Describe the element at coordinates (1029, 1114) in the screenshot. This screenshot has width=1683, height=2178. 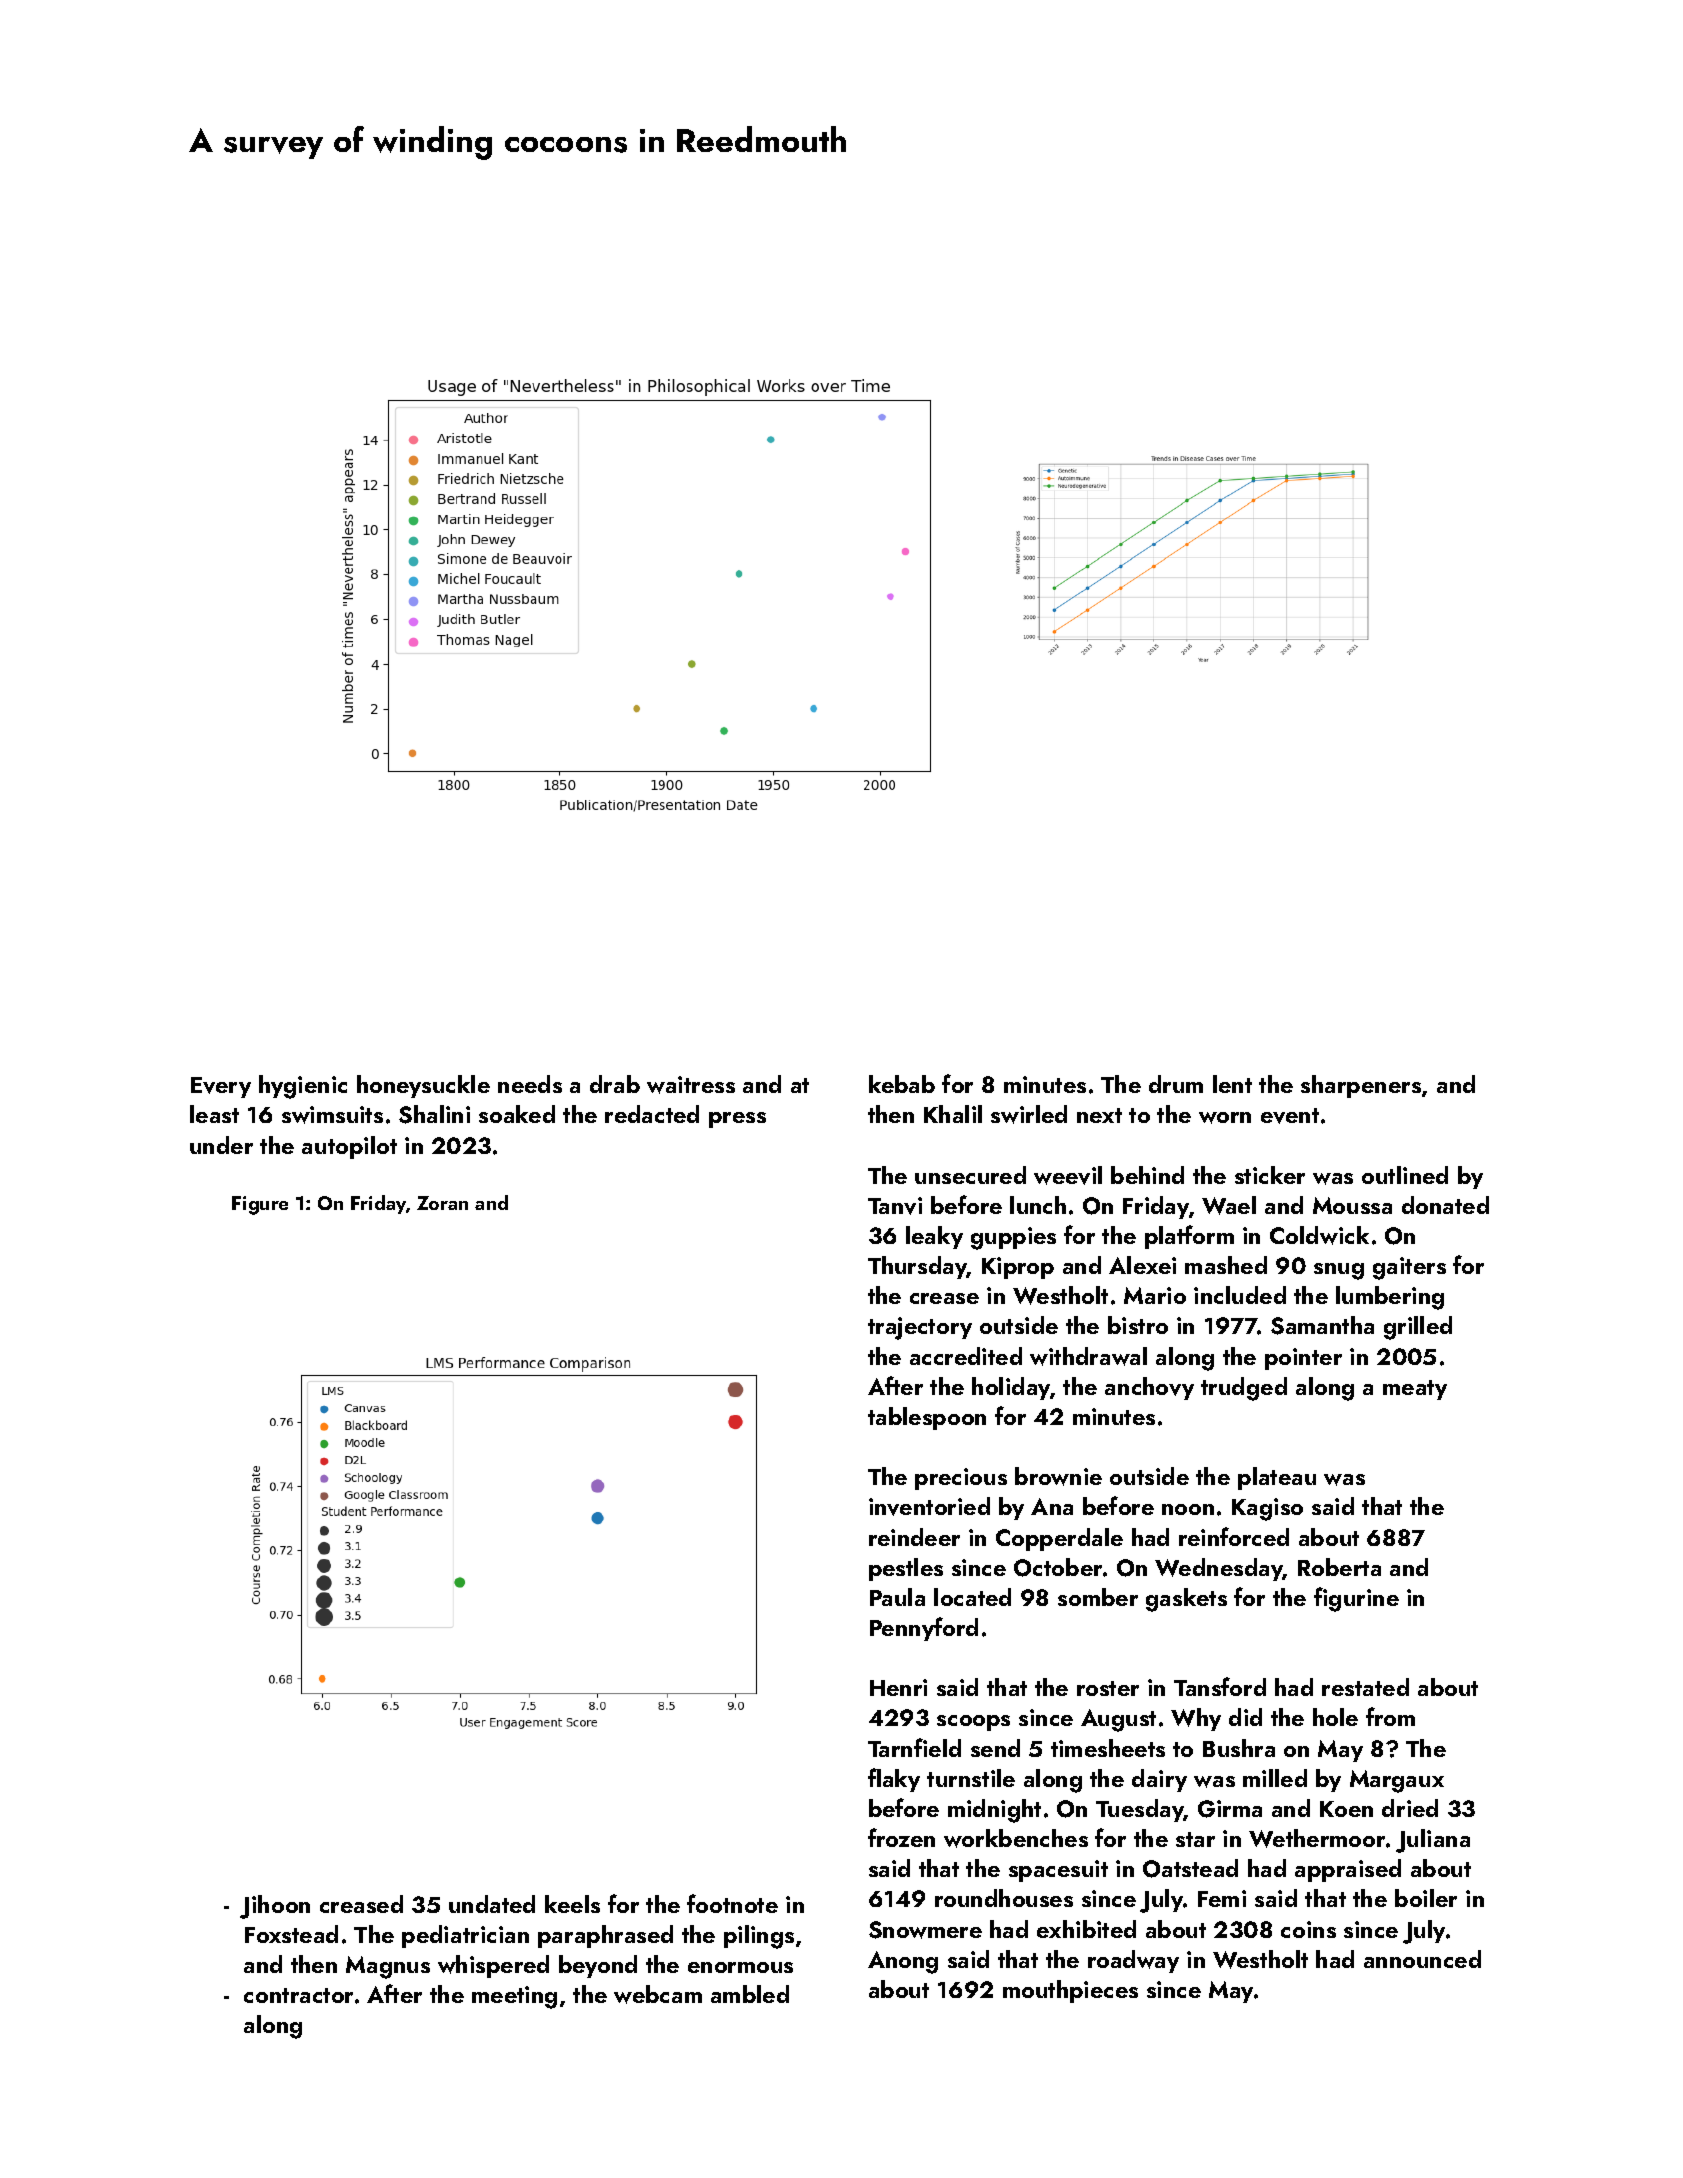
I see `swirled` at that location.
